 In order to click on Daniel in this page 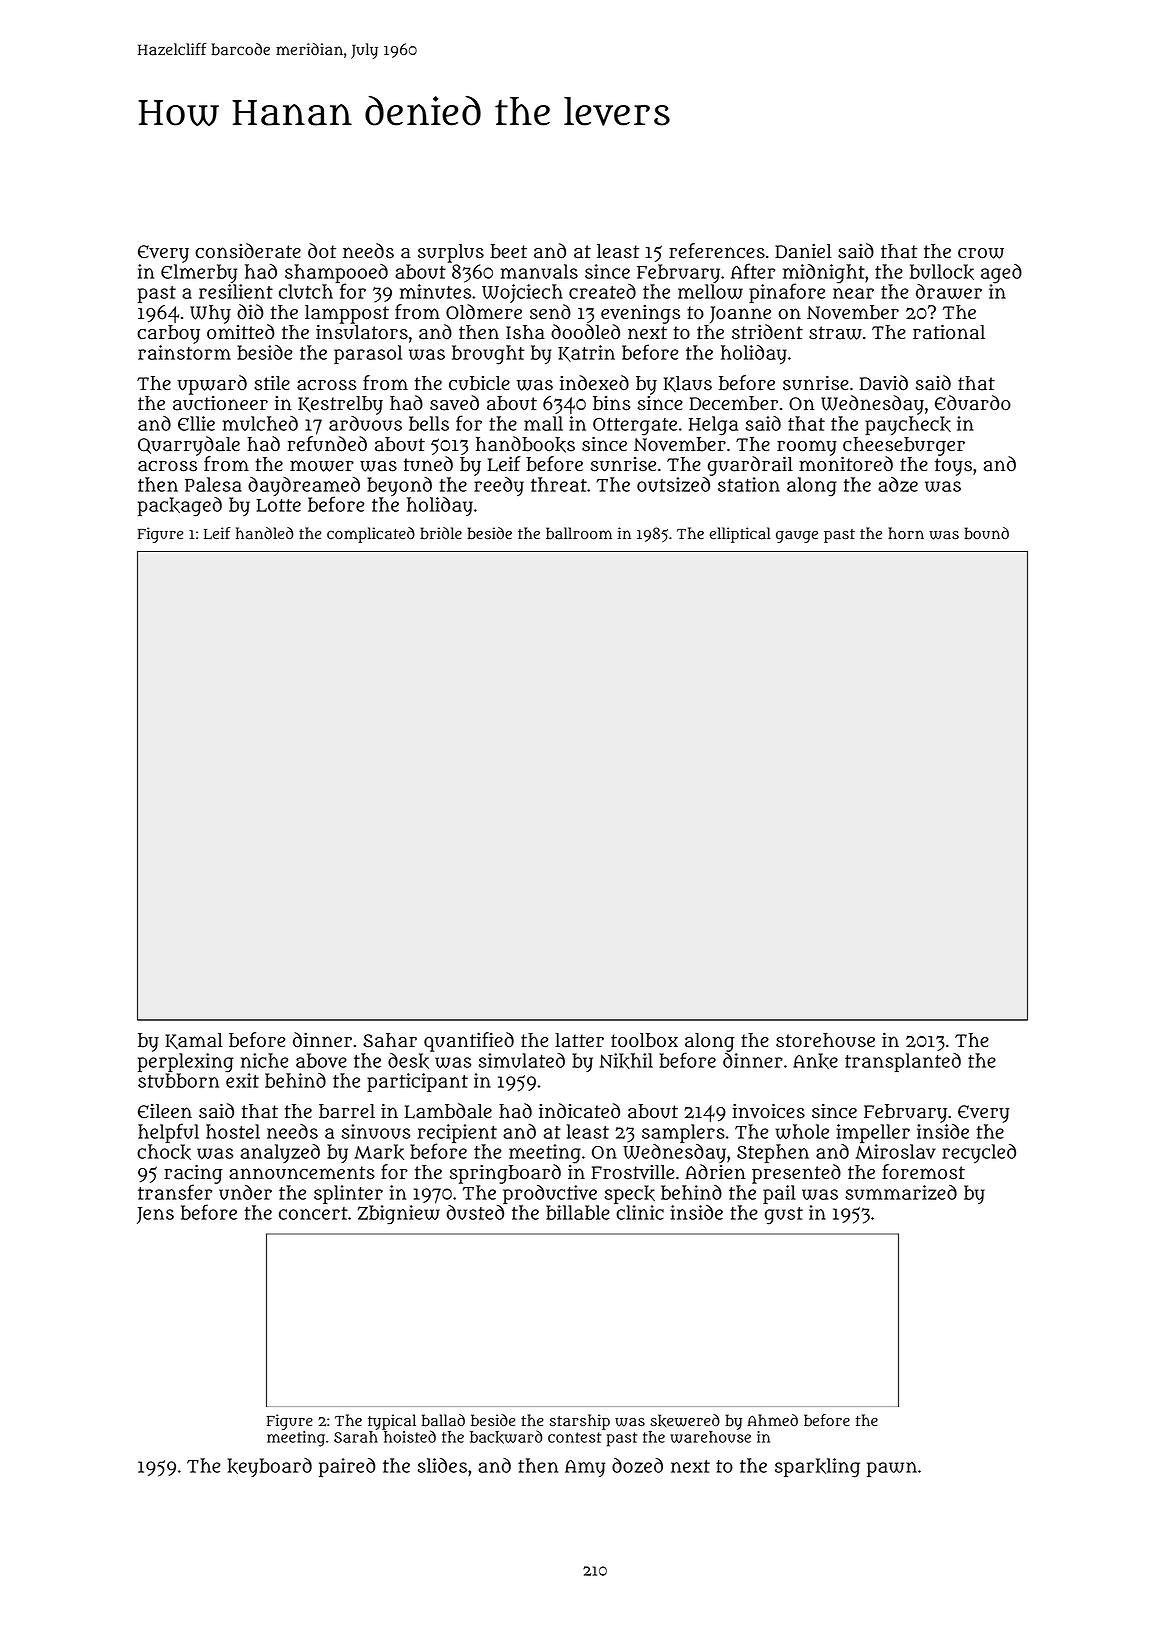, I will do `click(803, 251)`.
